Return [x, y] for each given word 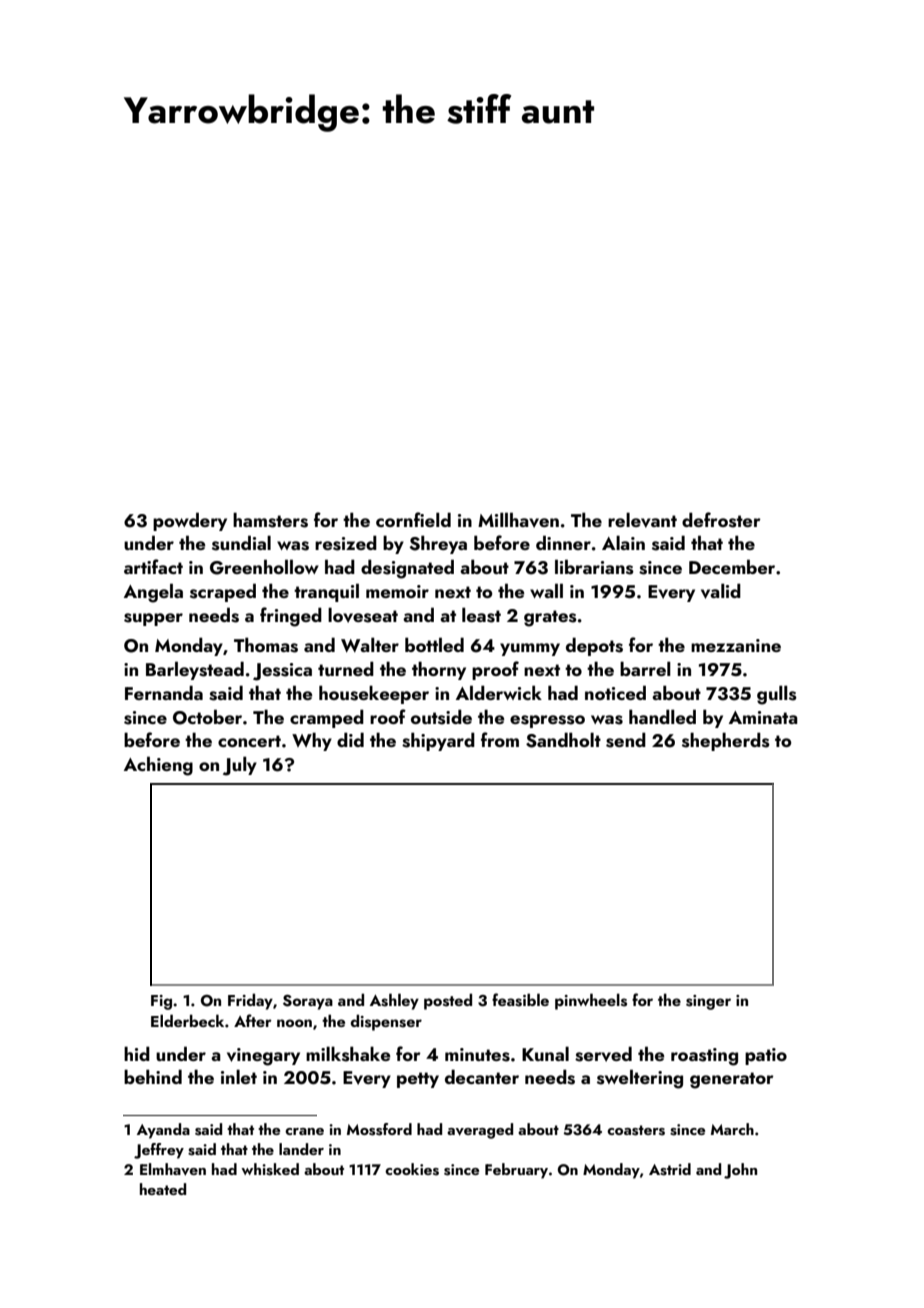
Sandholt [563, 740]
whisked [270, 1169]
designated [407, 569]
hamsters [270, 520]
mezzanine [736, 645]
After [253, 1020]
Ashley [394, 1001]
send [626, 740]
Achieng [158, 766]
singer [708, 1002]
